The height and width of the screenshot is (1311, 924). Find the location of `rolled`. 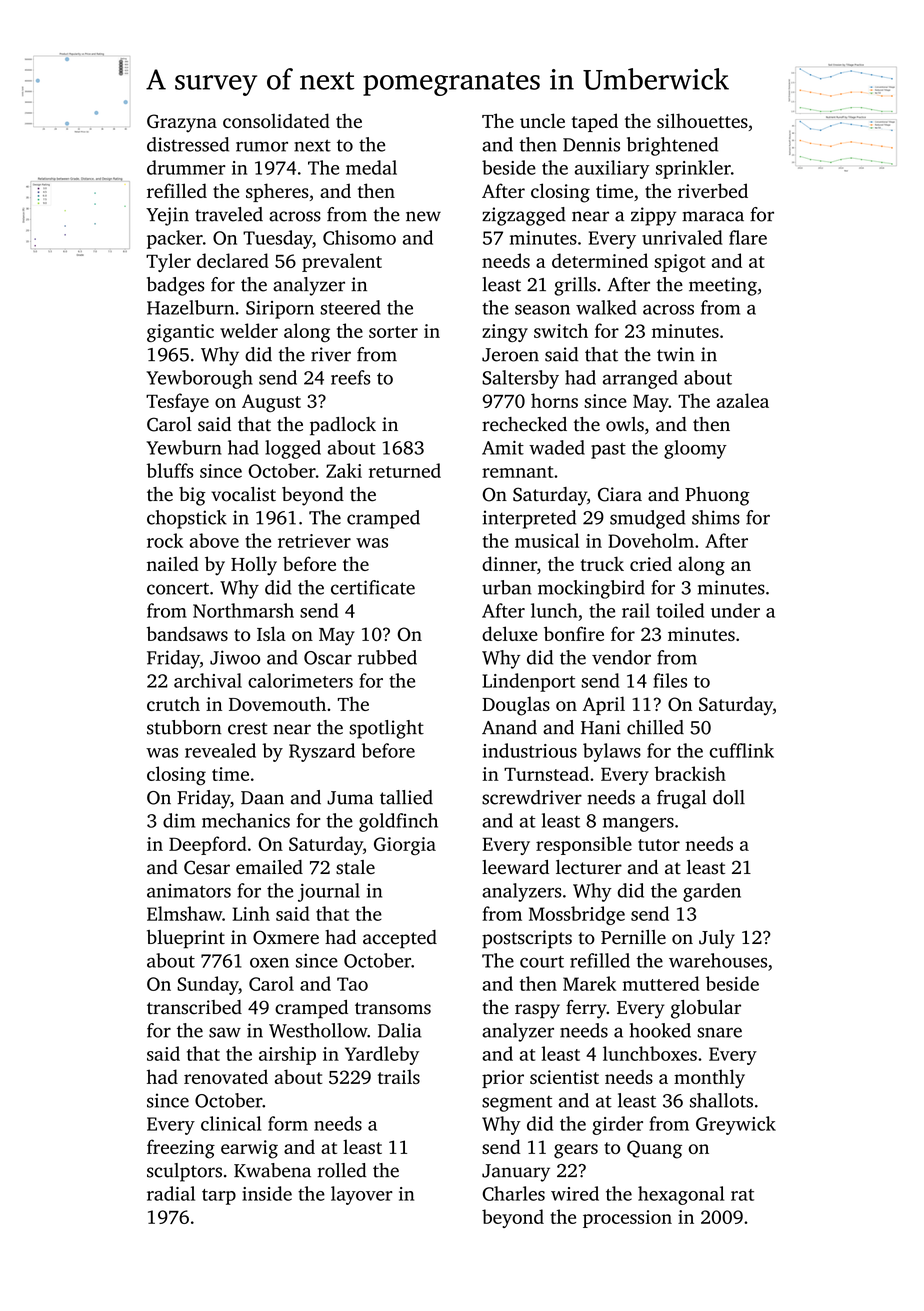

rolled is located at coordinates (342, 1170).
